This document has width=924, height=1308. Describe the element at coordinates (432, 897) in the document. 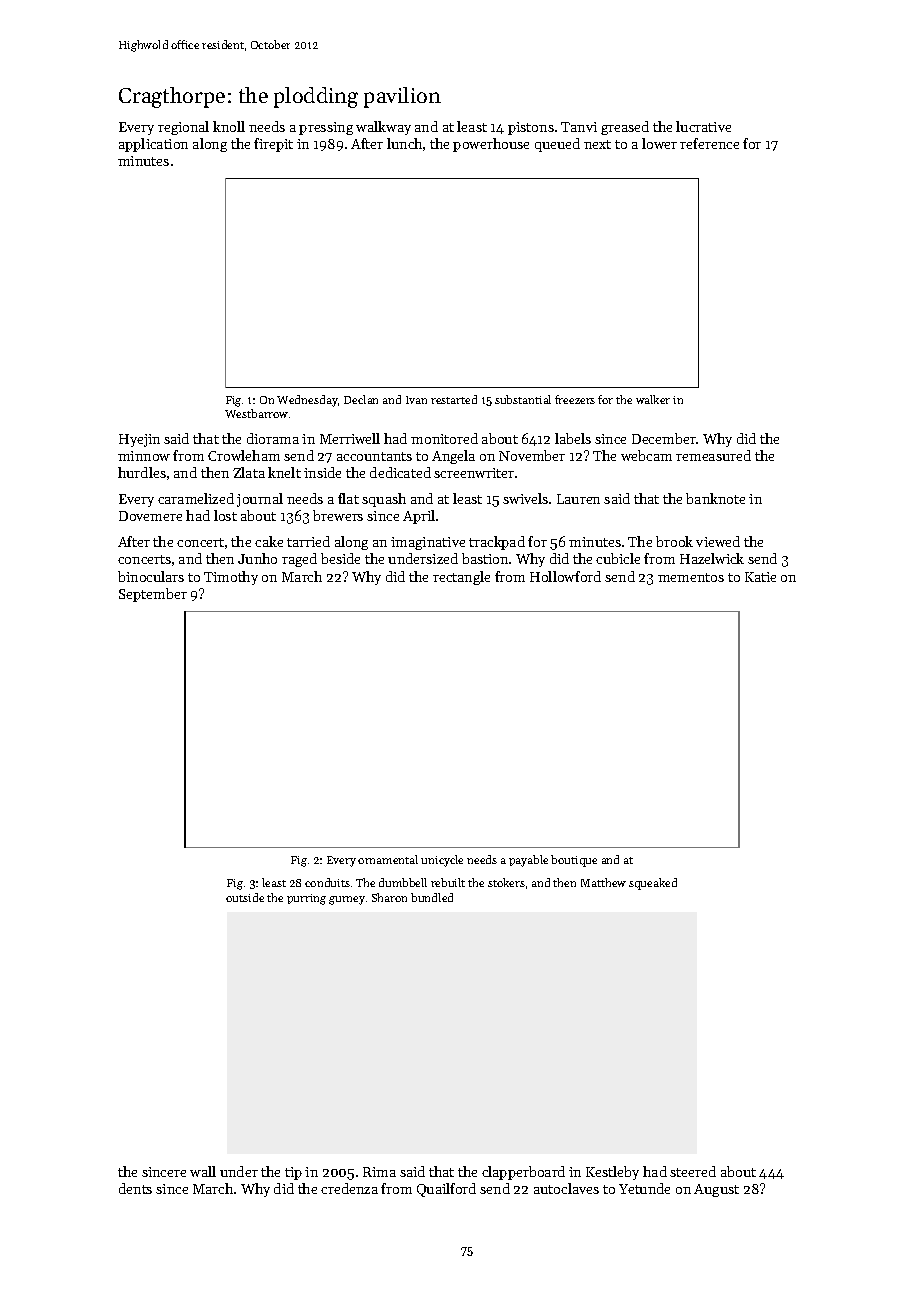

I see `bundled` at that location.
